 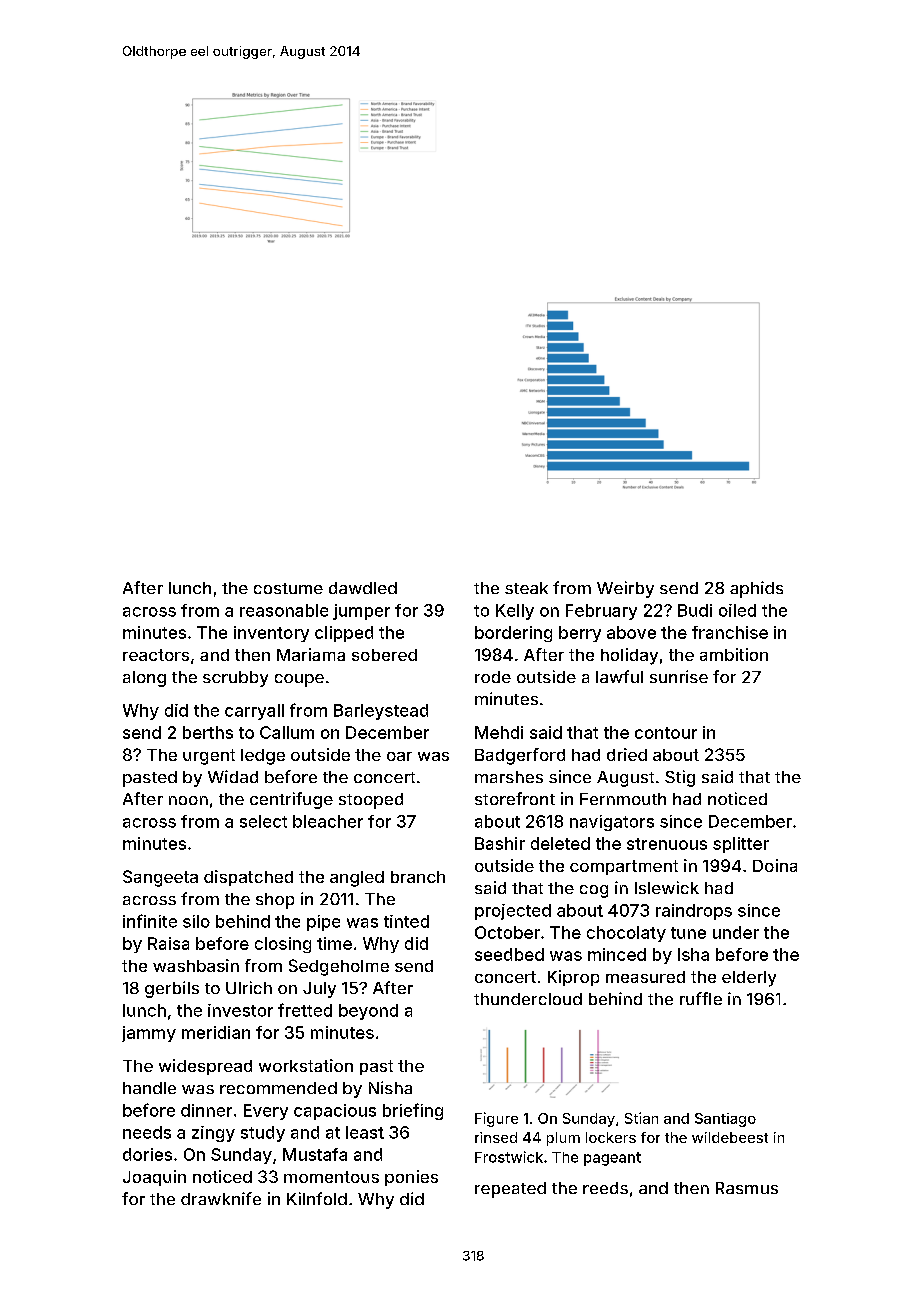 What do you see at coordinates (418, 877) in the screenshot?
I see `branch` at bounding box center [418, 877].
